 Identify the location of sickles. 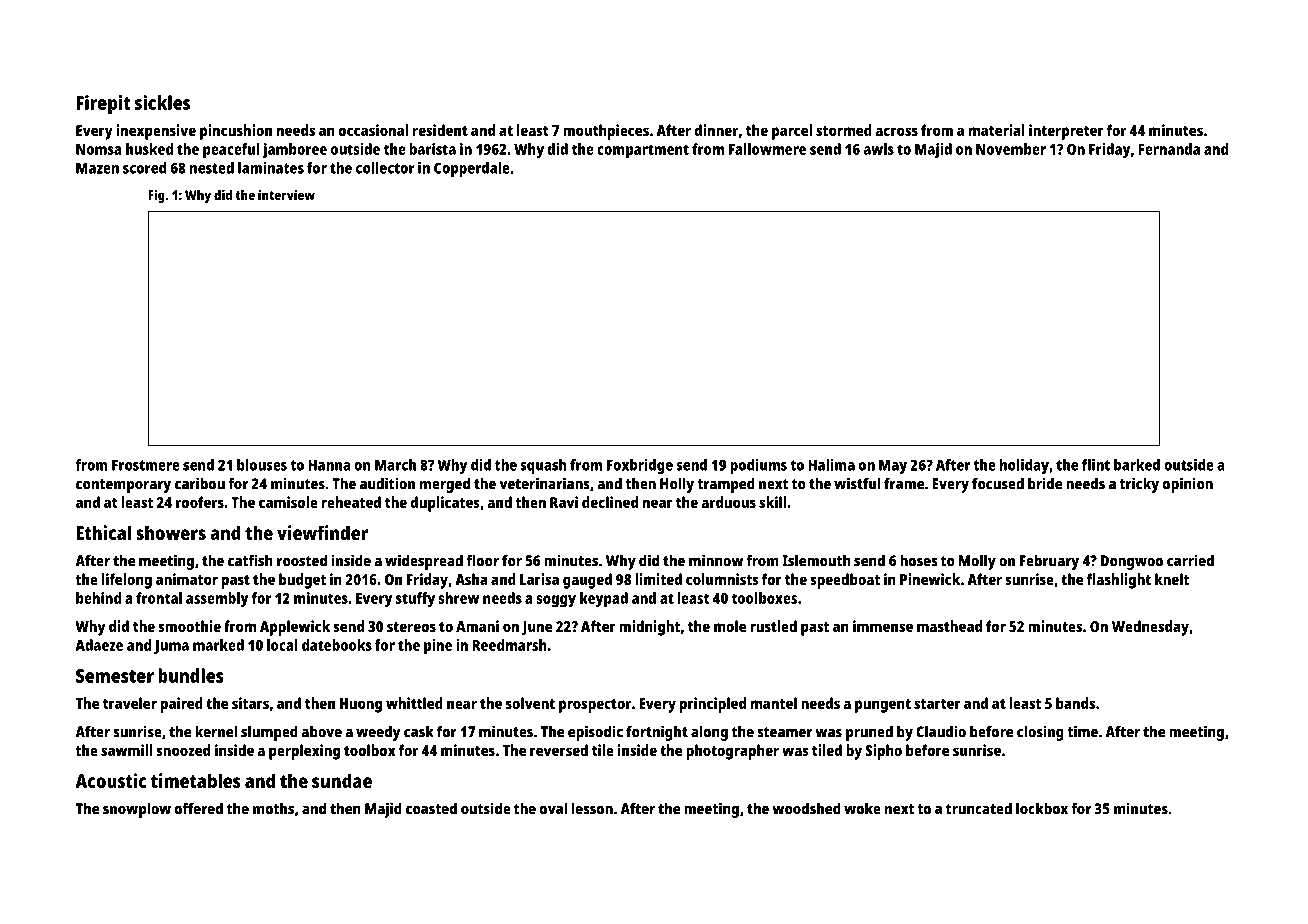
(162, 102).
